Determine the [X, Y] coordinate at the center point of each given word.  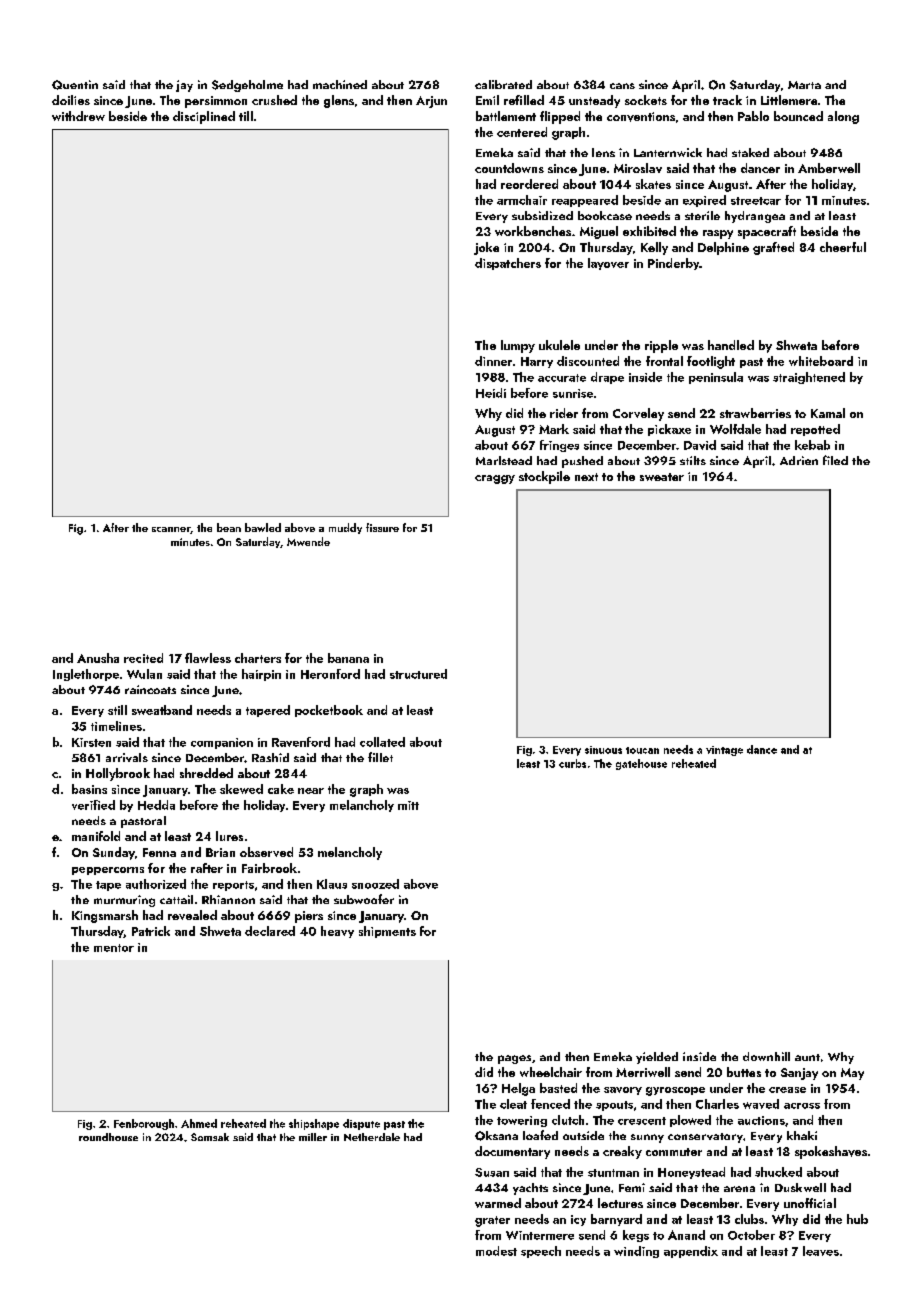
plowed [690, 1121]
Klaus [332, 884]
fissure [382, 527]
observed [266, 852]
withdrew [78, 116]
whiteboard [821, 361]
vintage [724, 751]
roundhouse [108, 1137]
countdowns [509, 168]
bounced [798, 116]
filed [835, 460]
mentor [114, 948]
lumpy [518, 346]
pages [514, 1059]
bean [229, 527]
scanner [171, 530]
